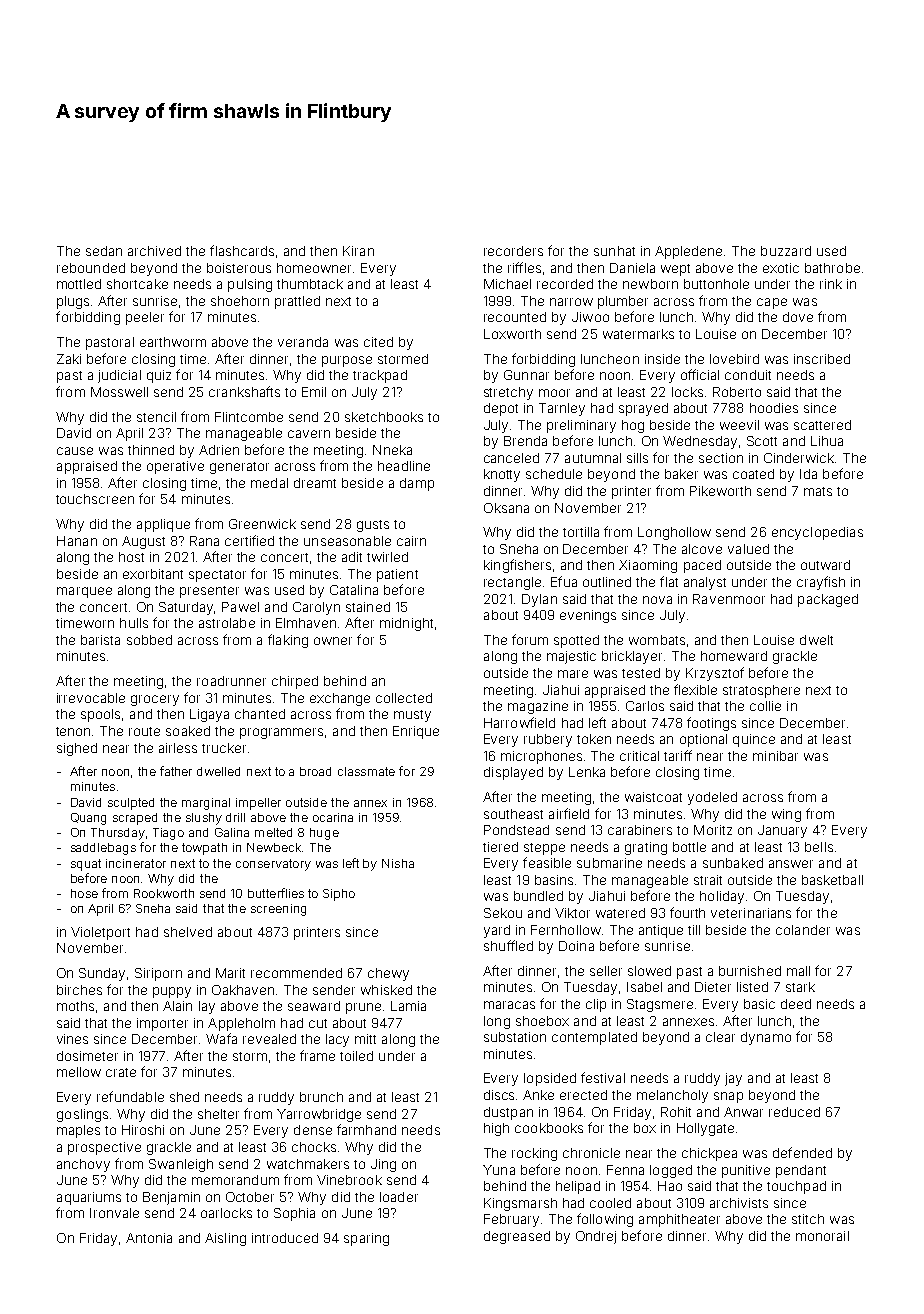  Describe the element at coordinates (114, 1213) in the document. I see `Ironvale` at that location.
